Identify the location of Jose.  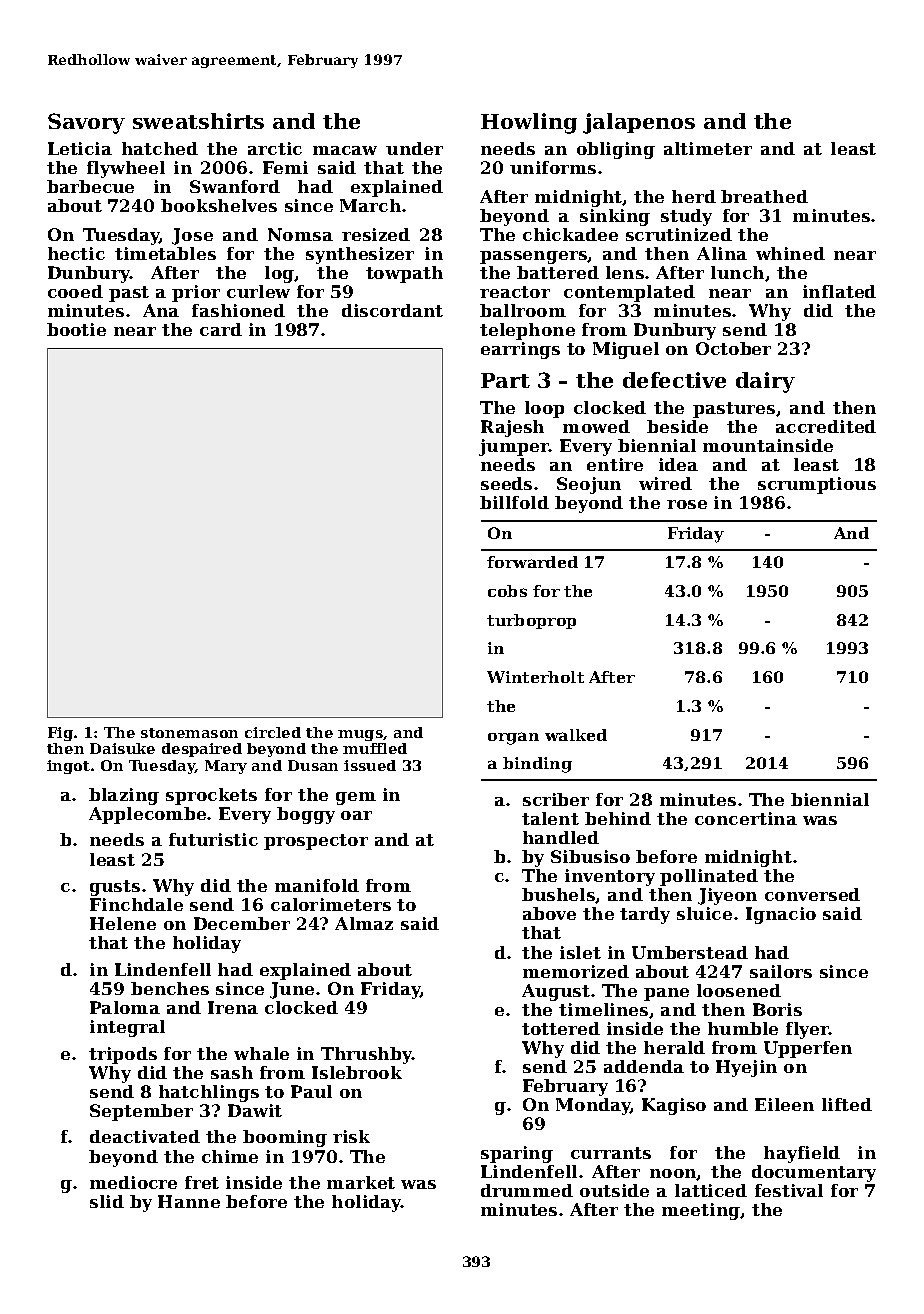
(192, 236).
